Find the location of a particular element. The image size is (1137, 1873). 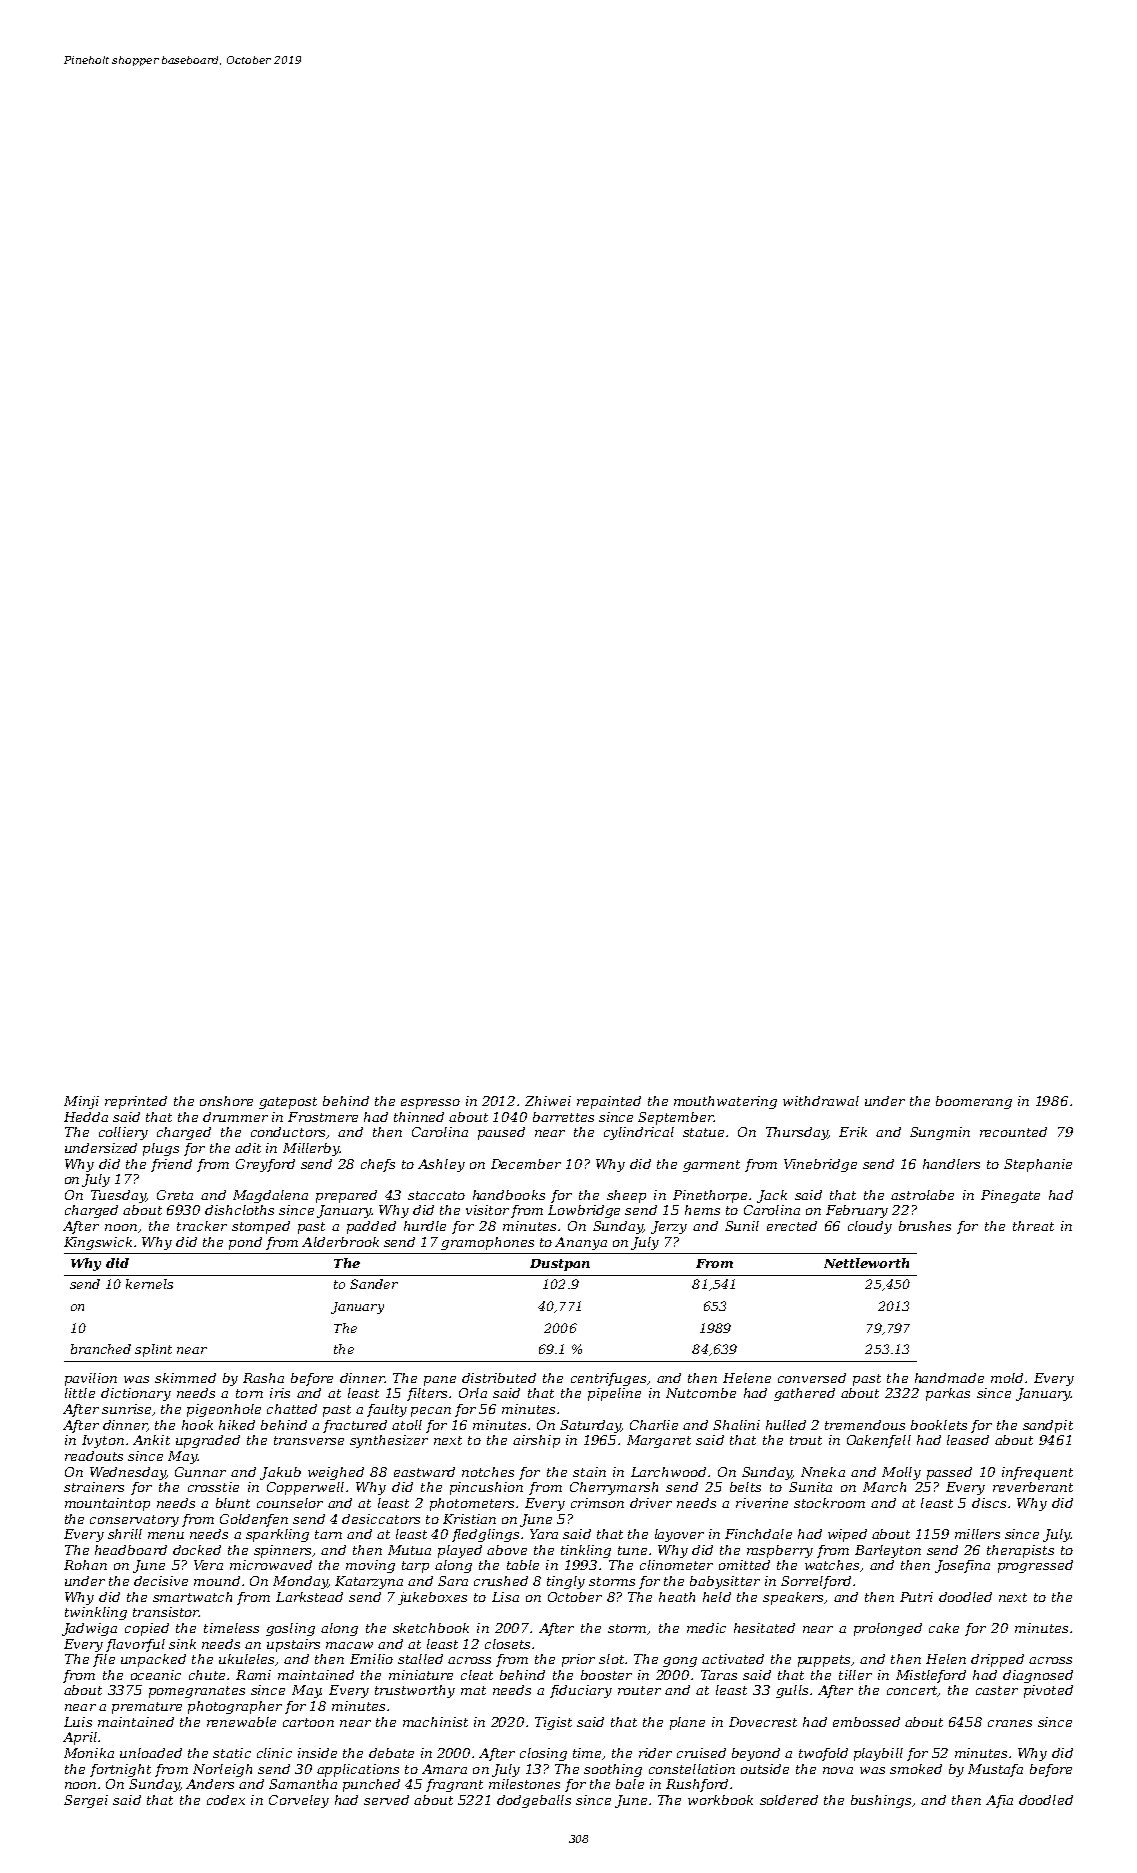

branched is located at coordinates (101, 1349).
